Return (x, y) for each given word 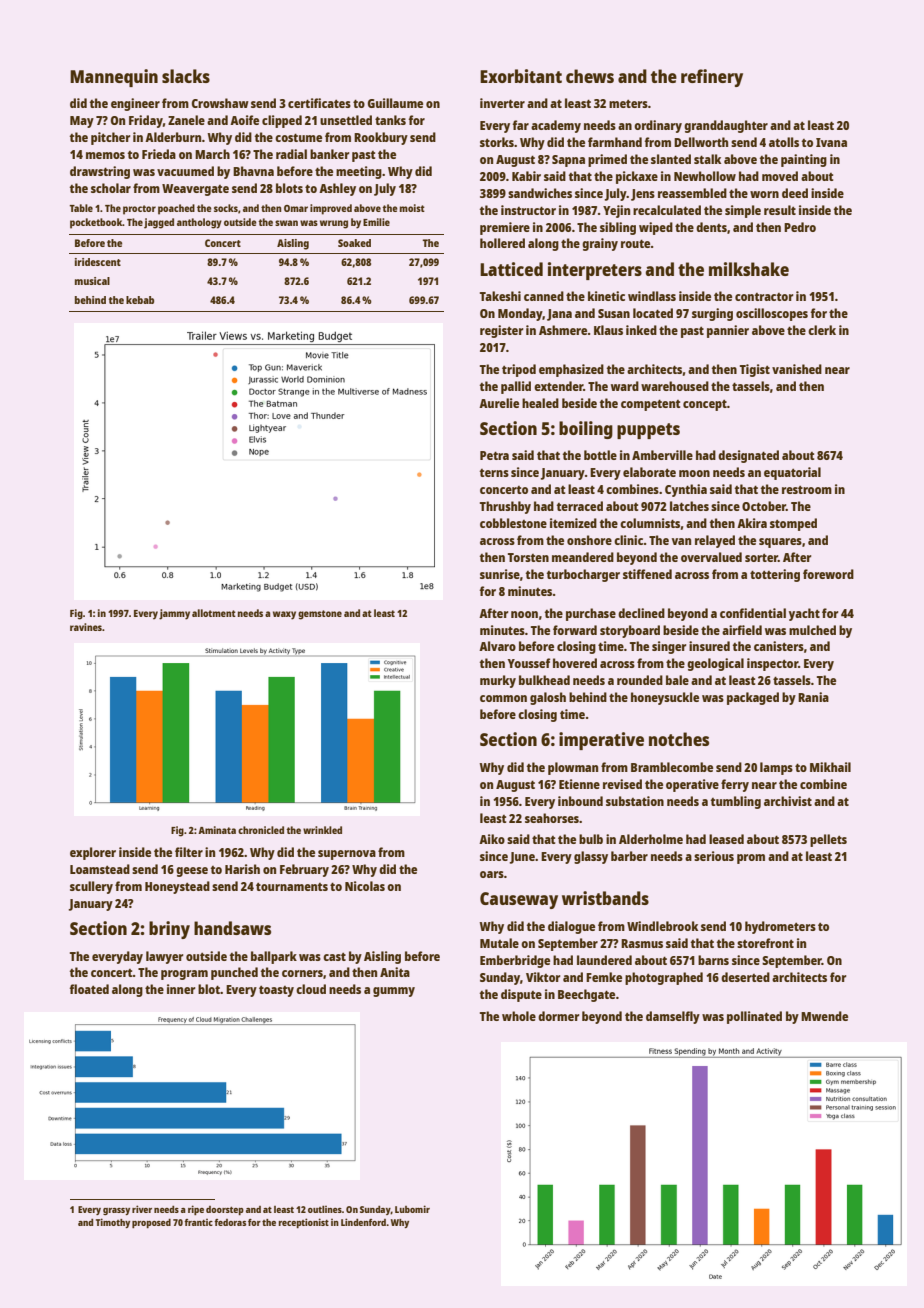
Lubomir (412, 1209)
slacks (186, 76)
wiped (656, 228)
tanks (390, 120)
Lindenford (363, 1222)
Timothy (113, 1223)
